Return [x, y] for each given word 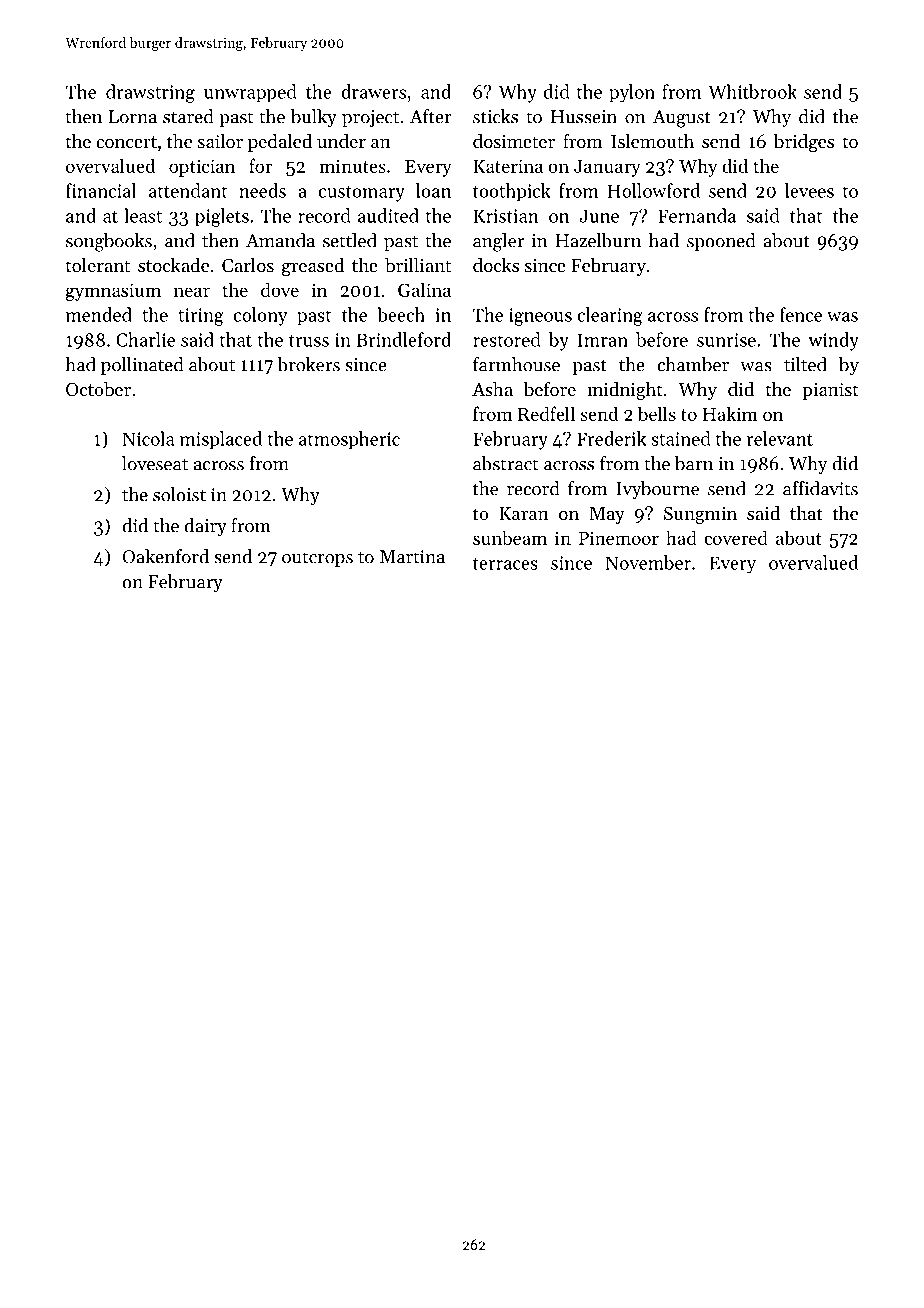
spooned [721, 242]
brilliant [418, 265]
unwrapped [250, 93]
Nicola [148, 438]
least [143, 215]
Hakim [730, 413]
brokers [308, 364]
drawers [373, 91]
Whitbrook [752, 91]
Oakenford [166, 556]
